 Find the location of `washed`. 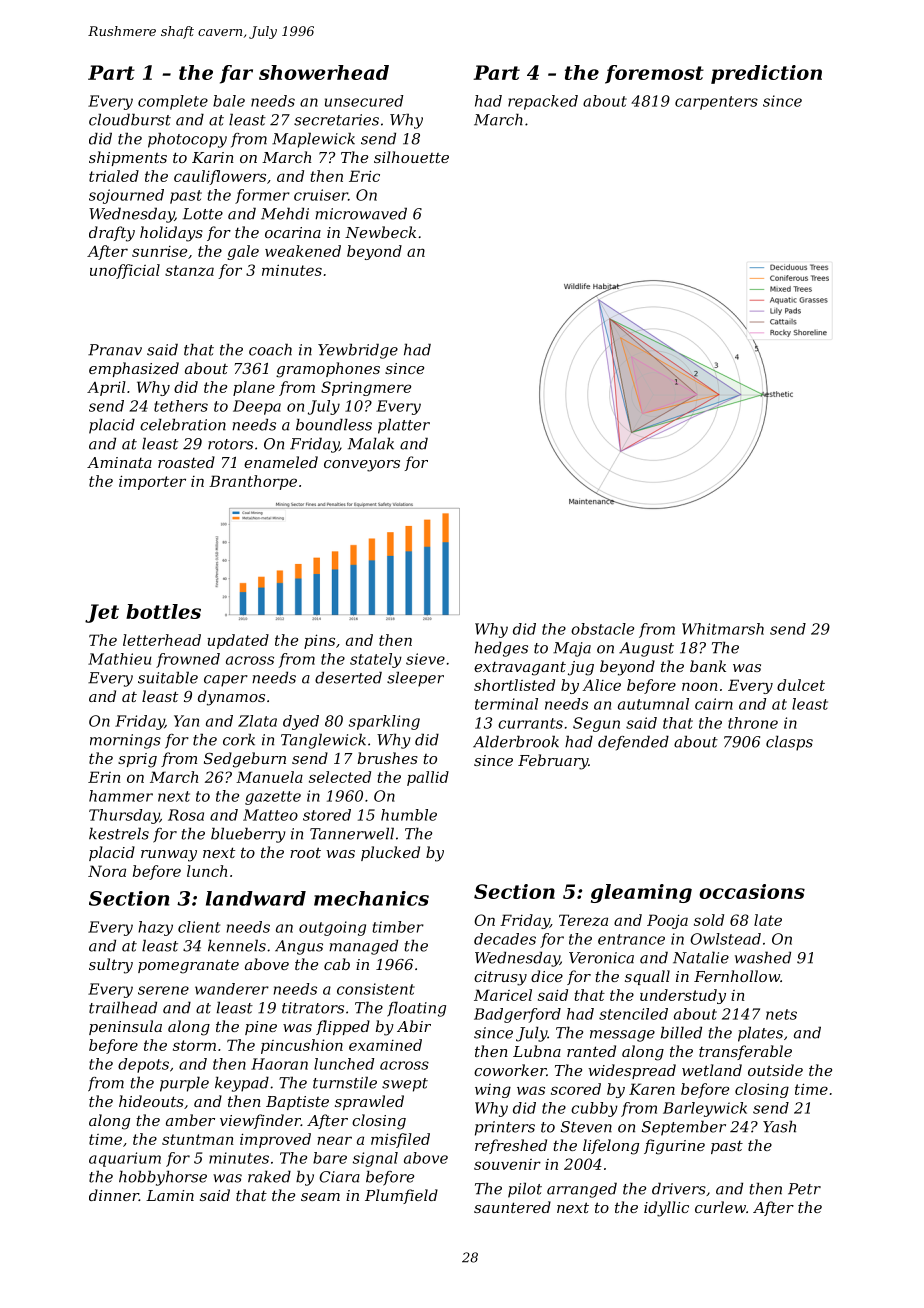

washed is located at coordinates (763, 957).
